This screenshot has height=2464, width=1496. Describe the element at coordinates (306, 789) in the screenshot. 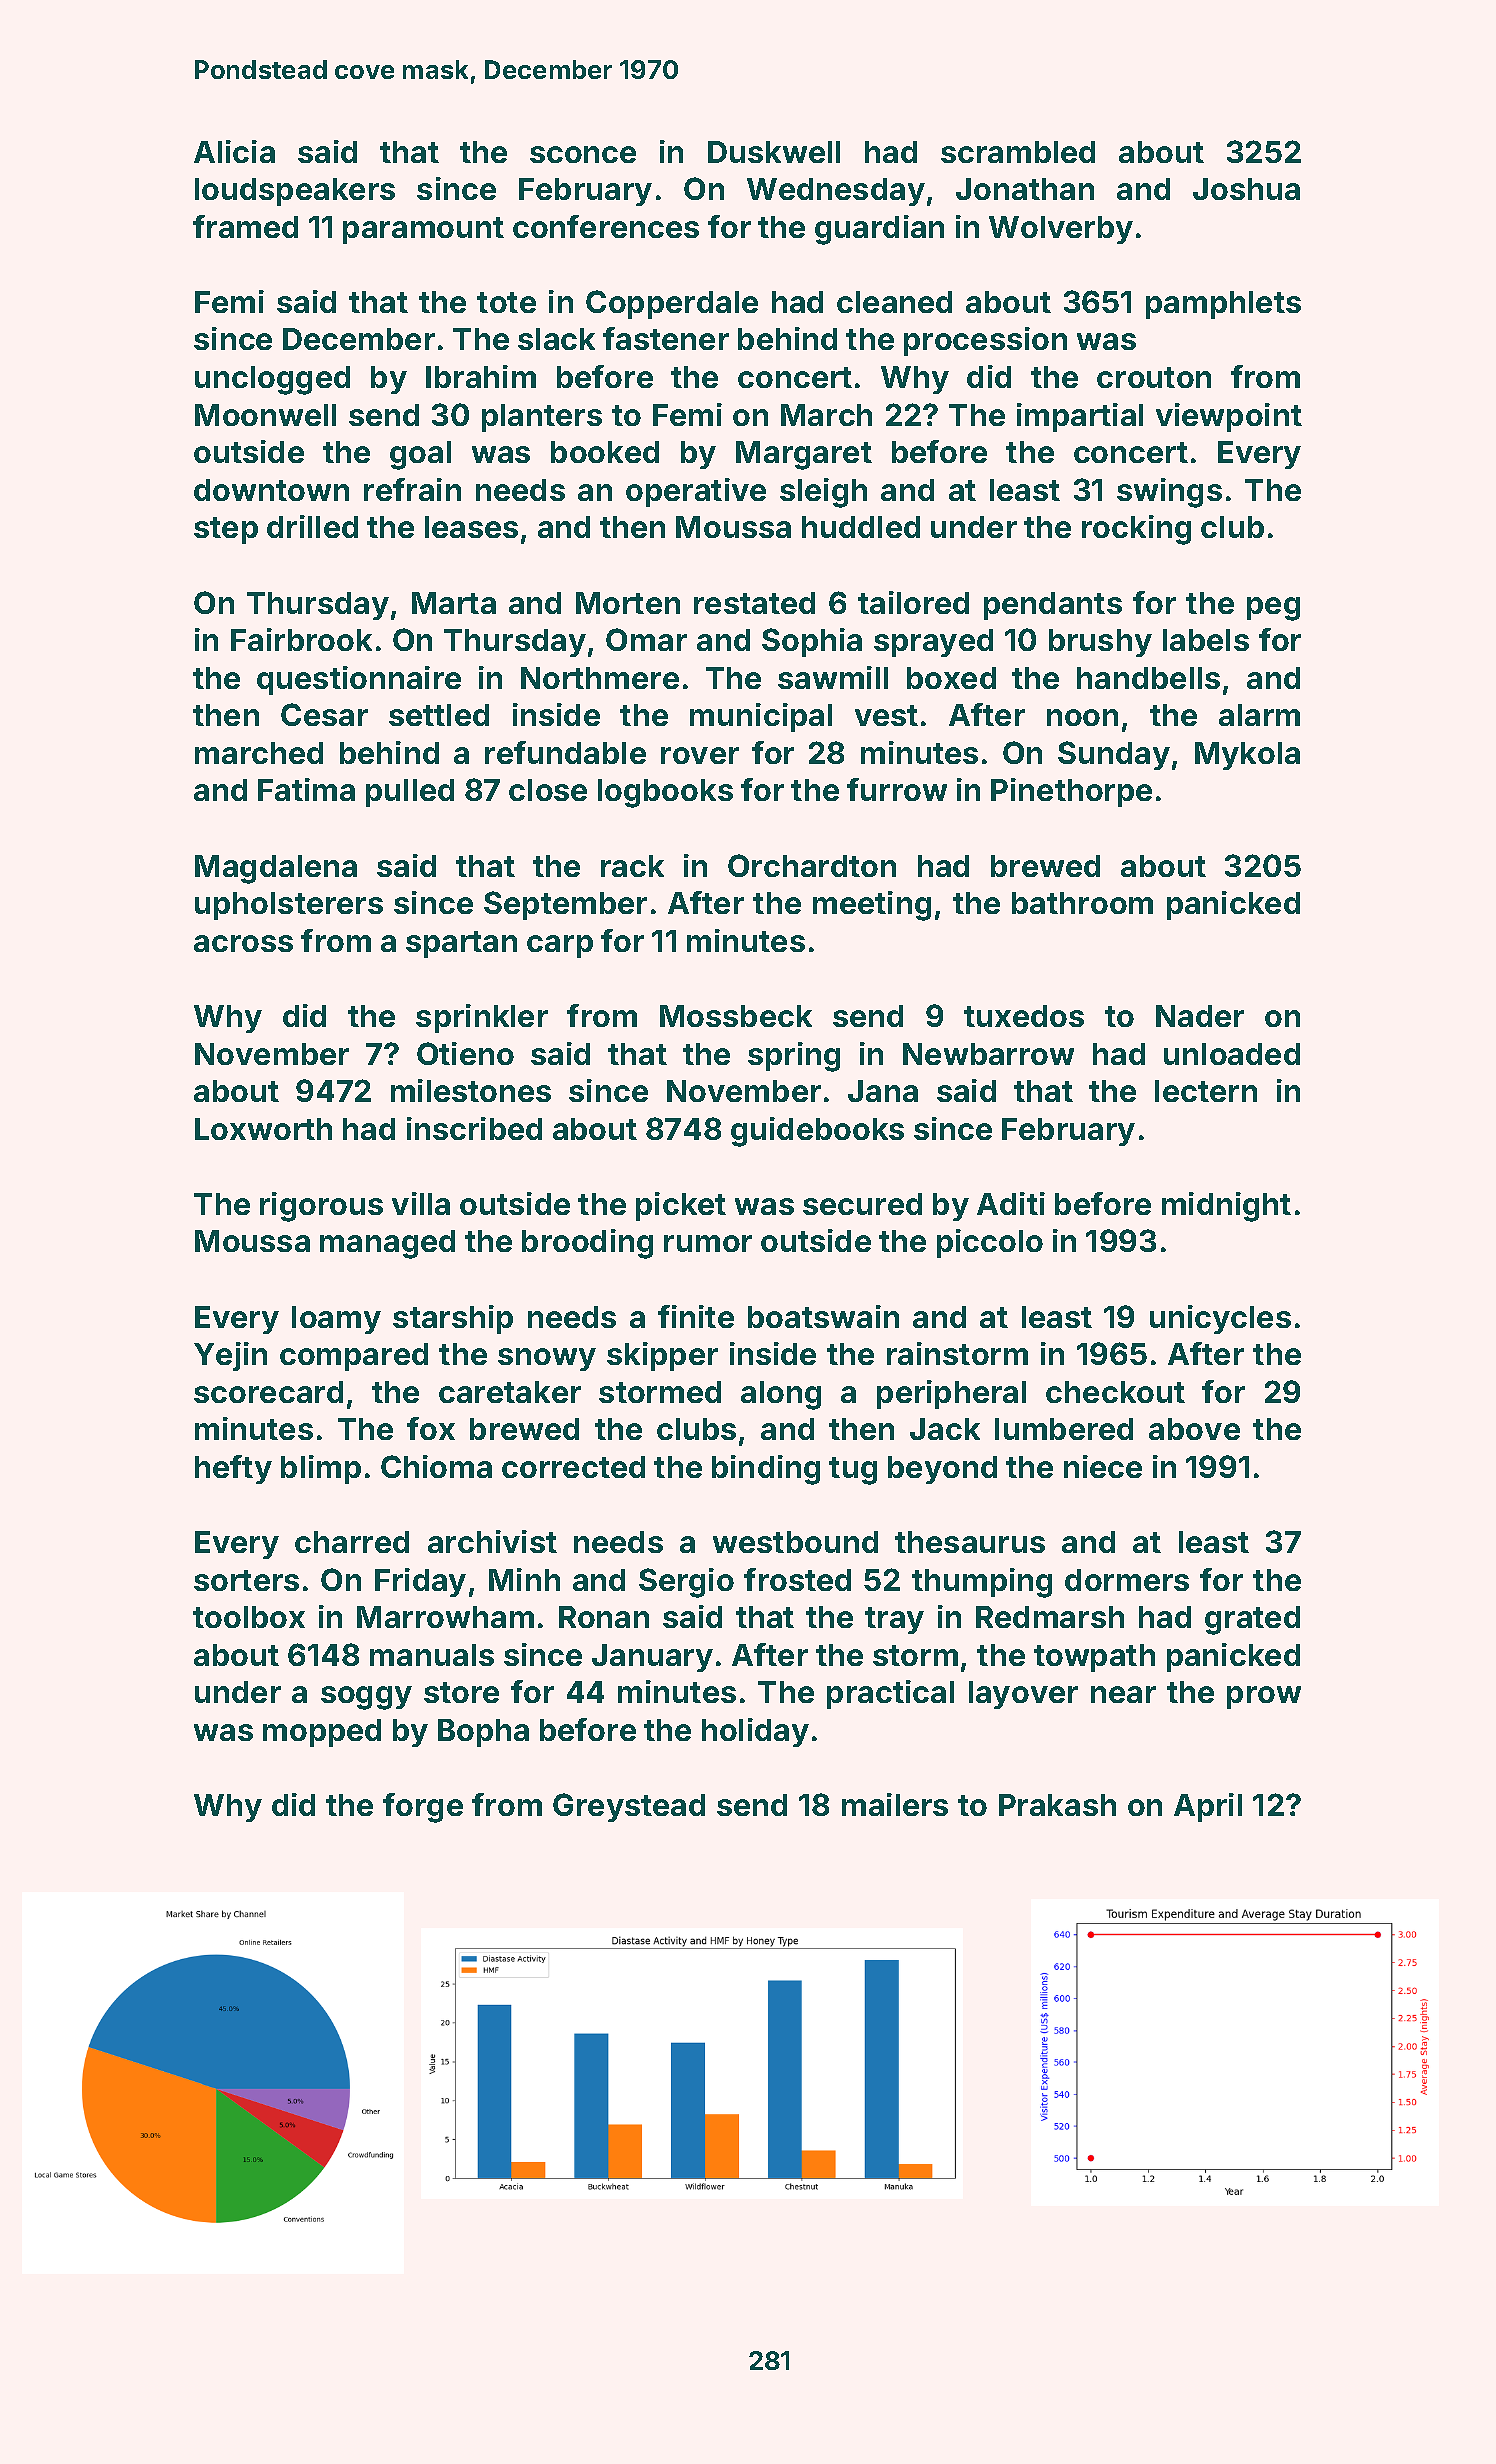

I see `Fatima` at that location.
